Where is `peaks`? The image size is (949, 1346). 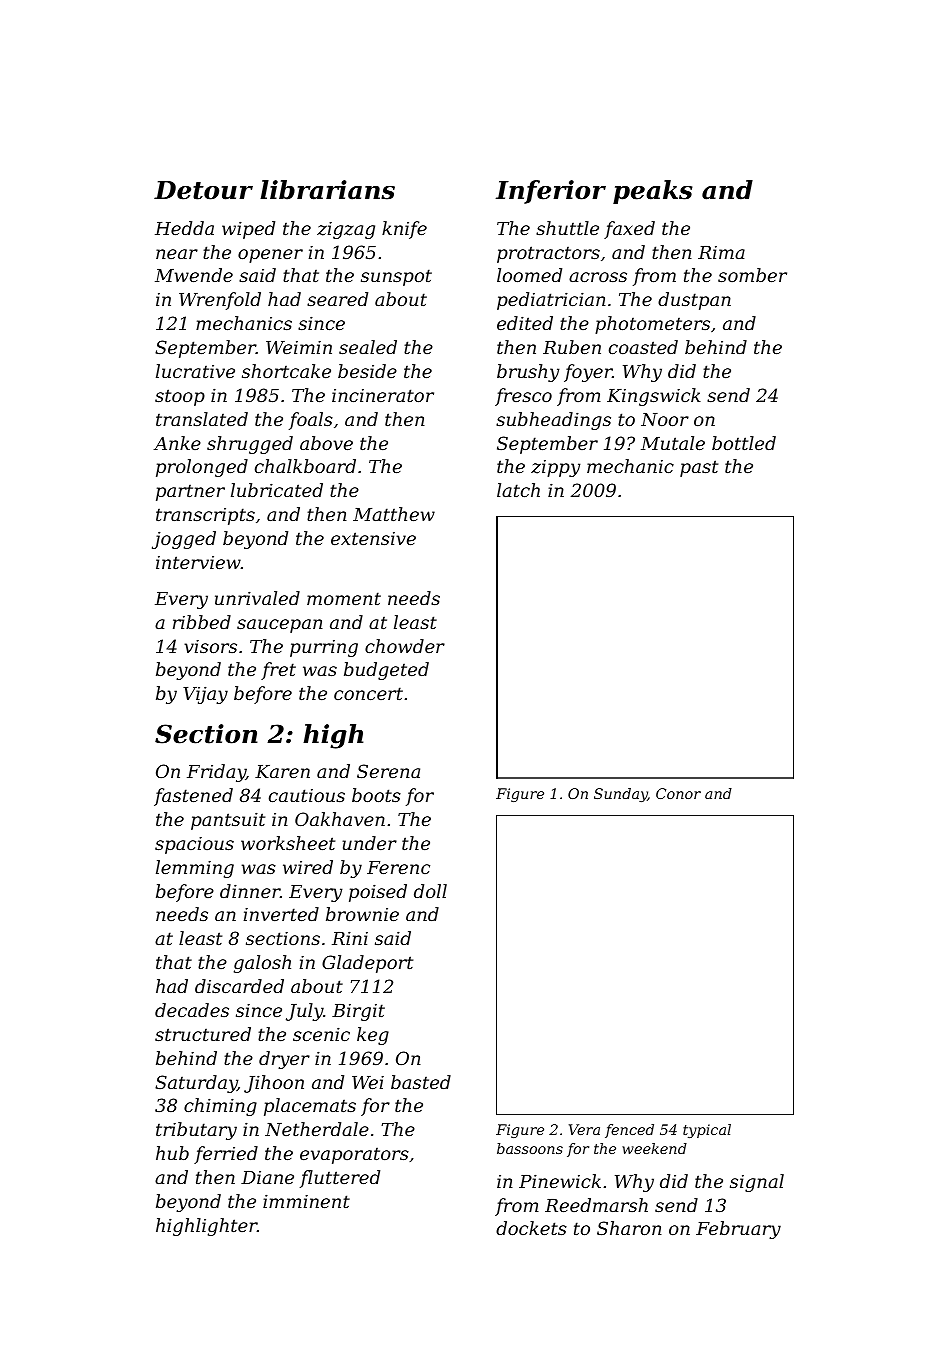
peaks is located at coordinates (653, 192).
